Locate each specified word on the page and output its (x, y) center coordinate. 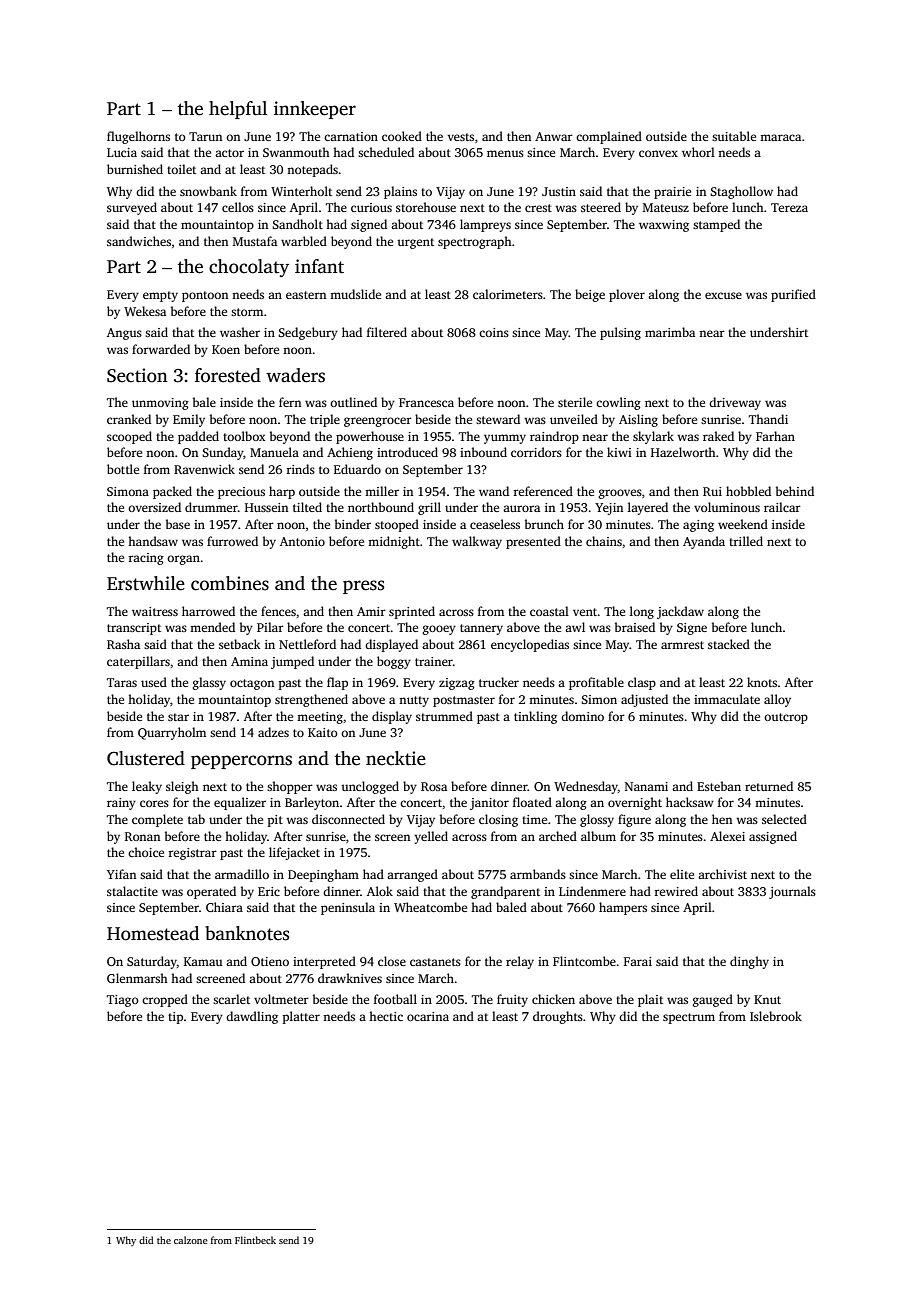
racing (146, 559)
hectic (386, 1016)
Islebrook (776, 1016)
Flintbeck (255, 1240)
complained (609, 137)
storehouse (426, 207)
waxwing (664, 226)
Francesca (426, 402)
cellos (238, 207)
